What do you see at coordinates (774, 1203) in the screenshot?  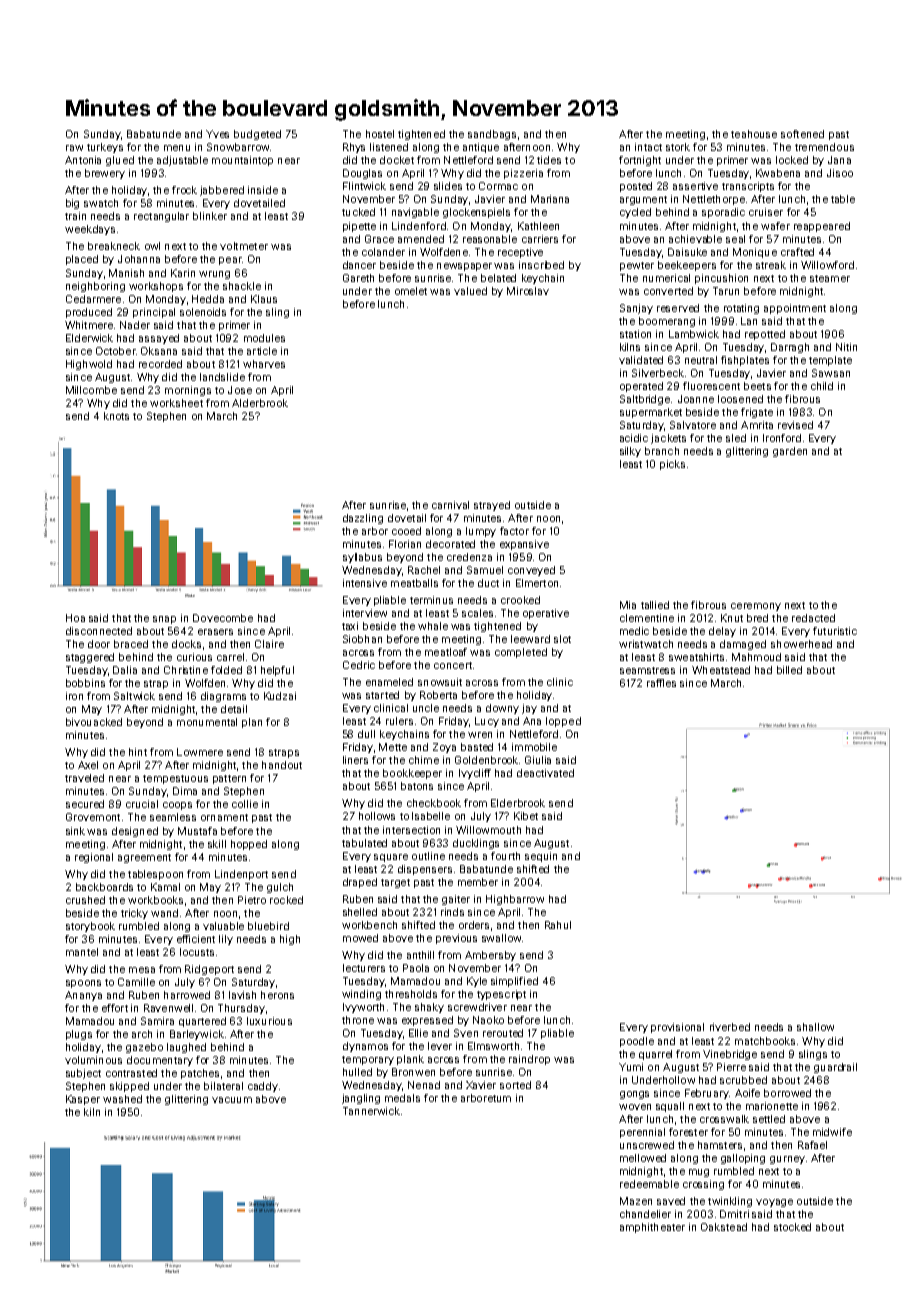 I see `voyage` at bounding box center [774, 1203].
